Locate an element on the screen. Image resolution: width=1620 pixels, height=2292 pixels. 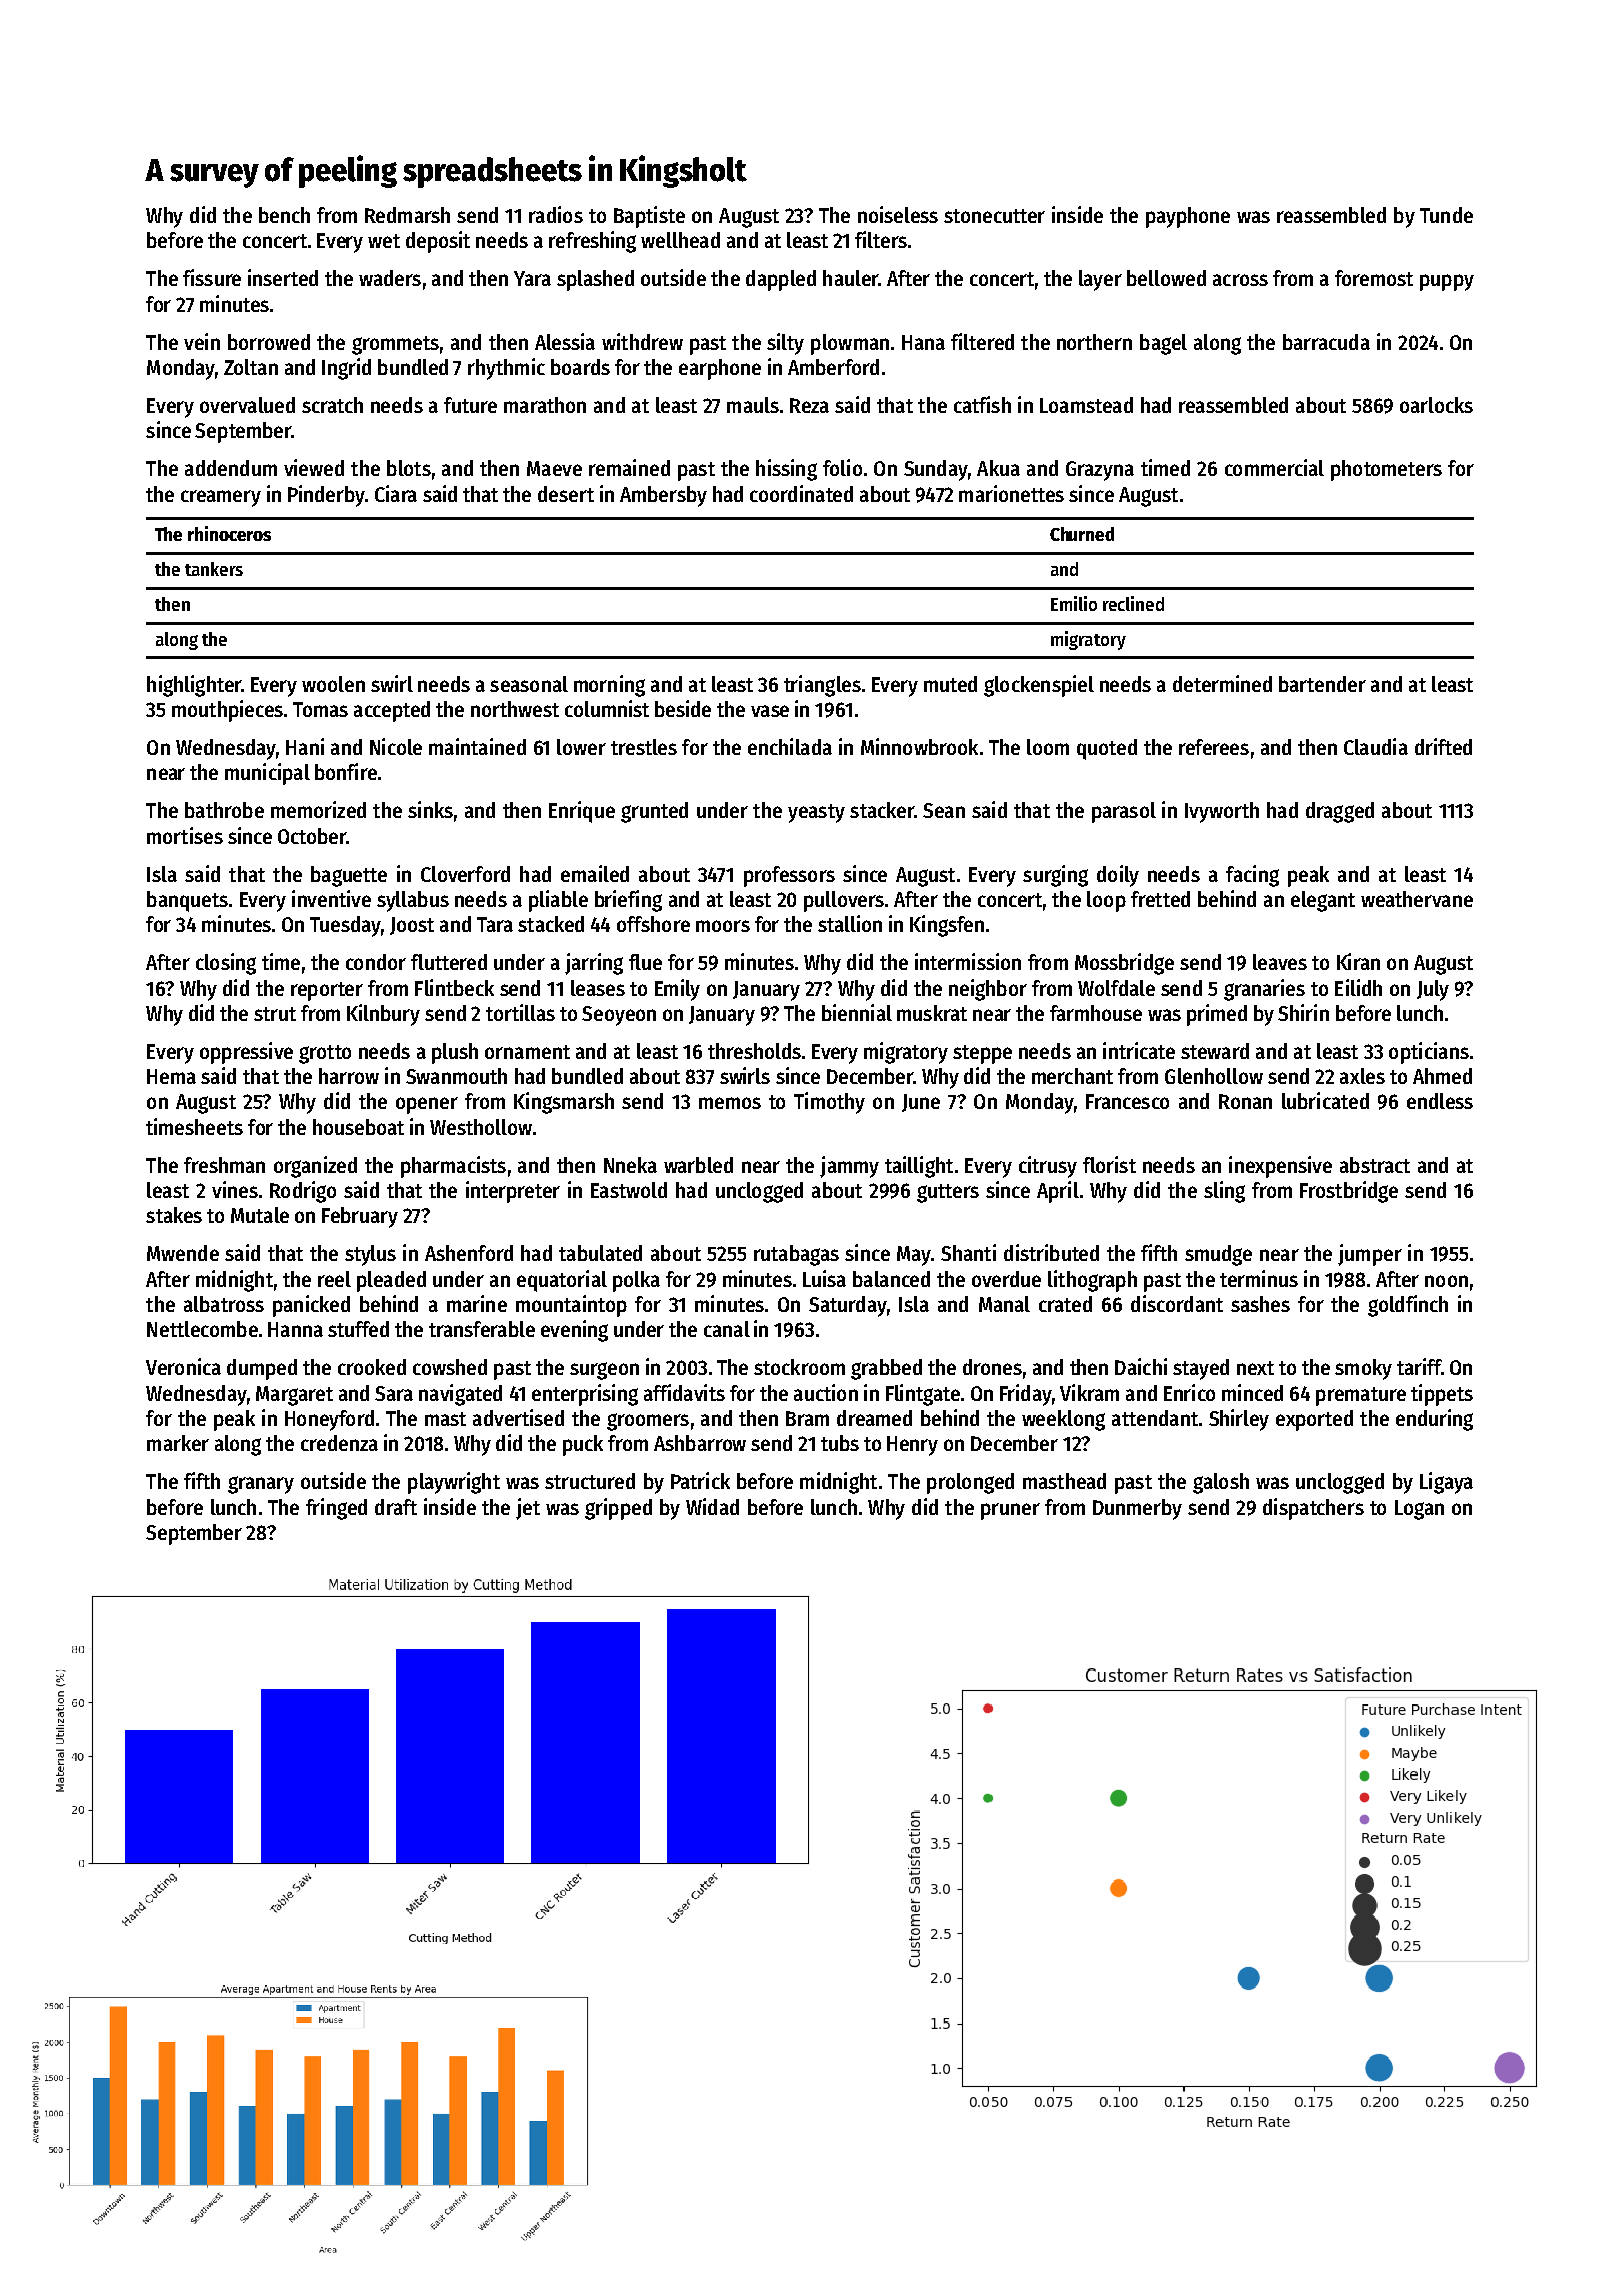
navigated is located at coordinates (460, 1395).
